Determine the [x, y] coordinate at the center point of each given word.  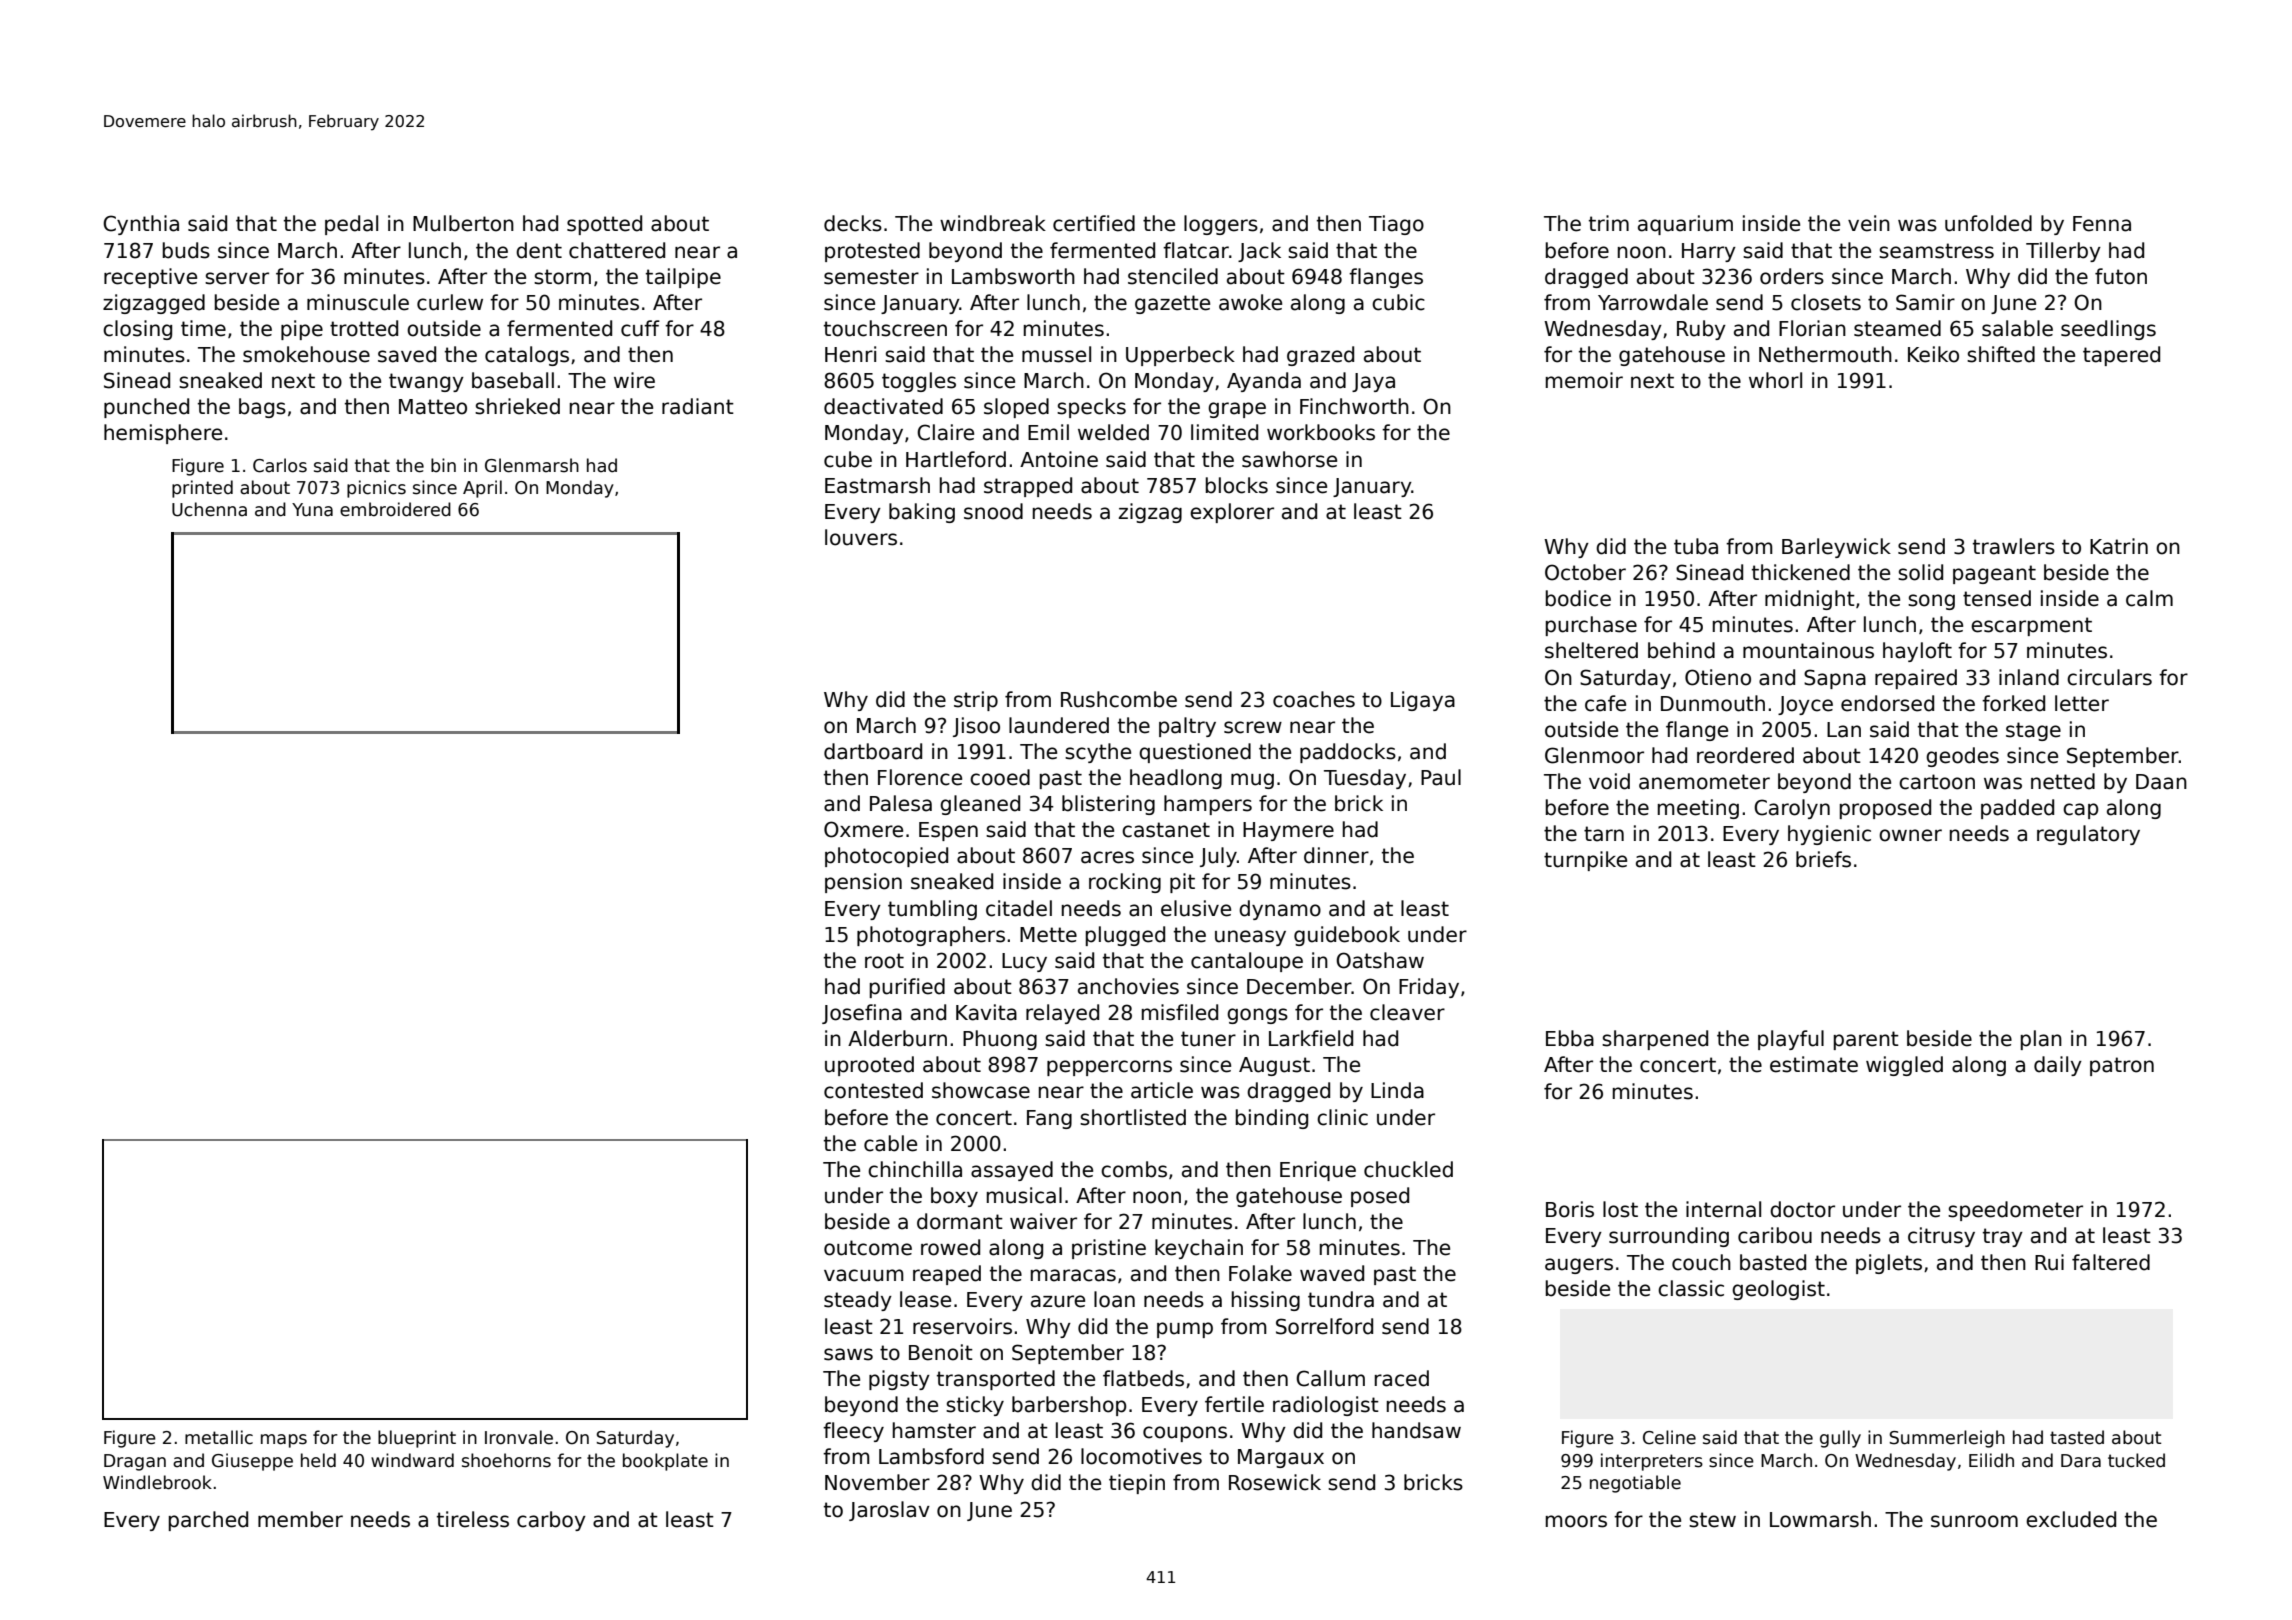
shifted [2001, 354]
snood [993, 511]
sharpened [1655, 1040]
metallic [219, 1437]
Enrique [1318, 1171]
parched [208, 1521]
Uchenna [209, 509]
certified [1094, 223]
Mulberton [463, 223]
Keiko [1933, 354]
